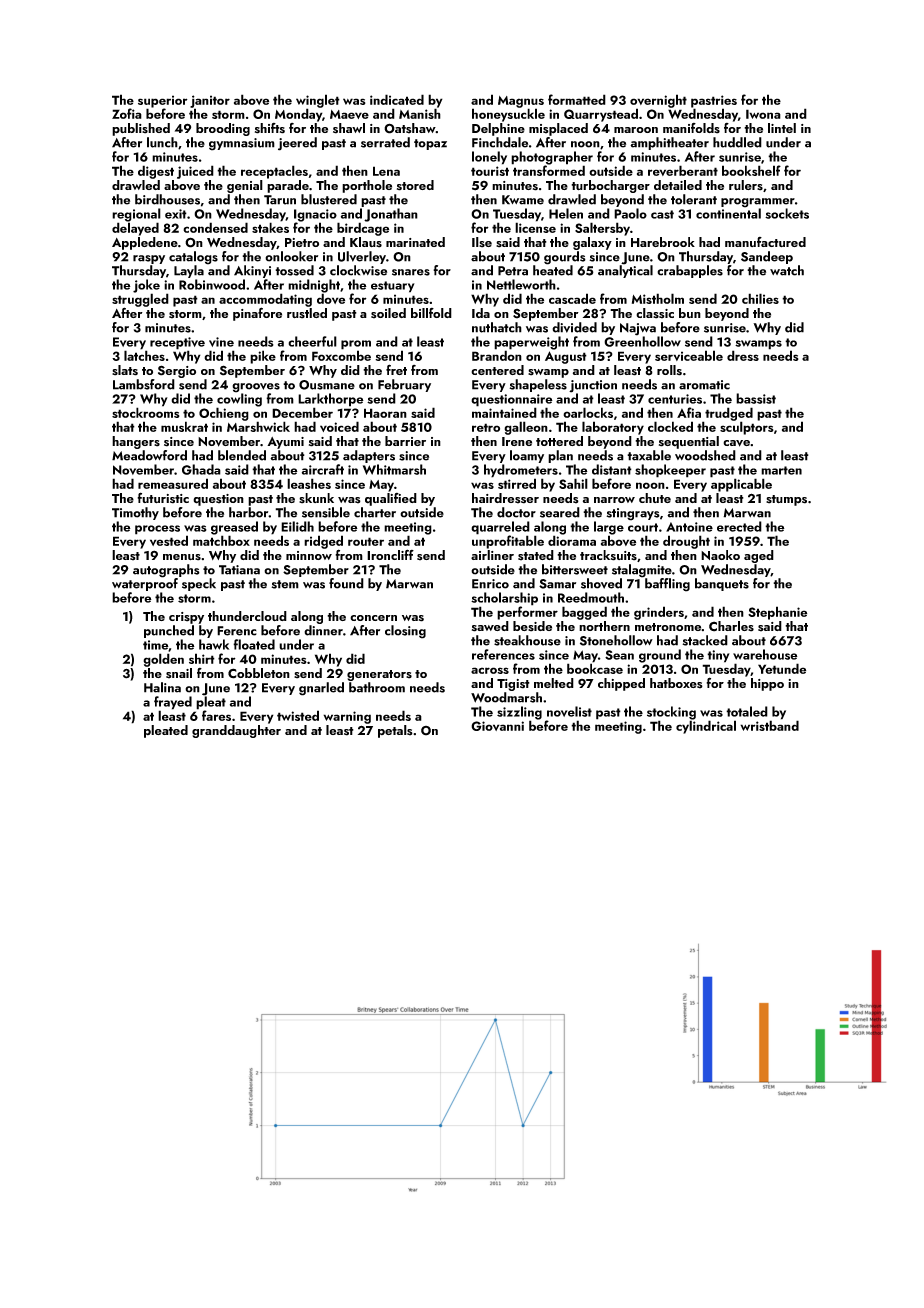 The height and width of the document is (1308, 924). Describe the element at coordinates (769, 725) in the document. I see `wristband` at that location.
